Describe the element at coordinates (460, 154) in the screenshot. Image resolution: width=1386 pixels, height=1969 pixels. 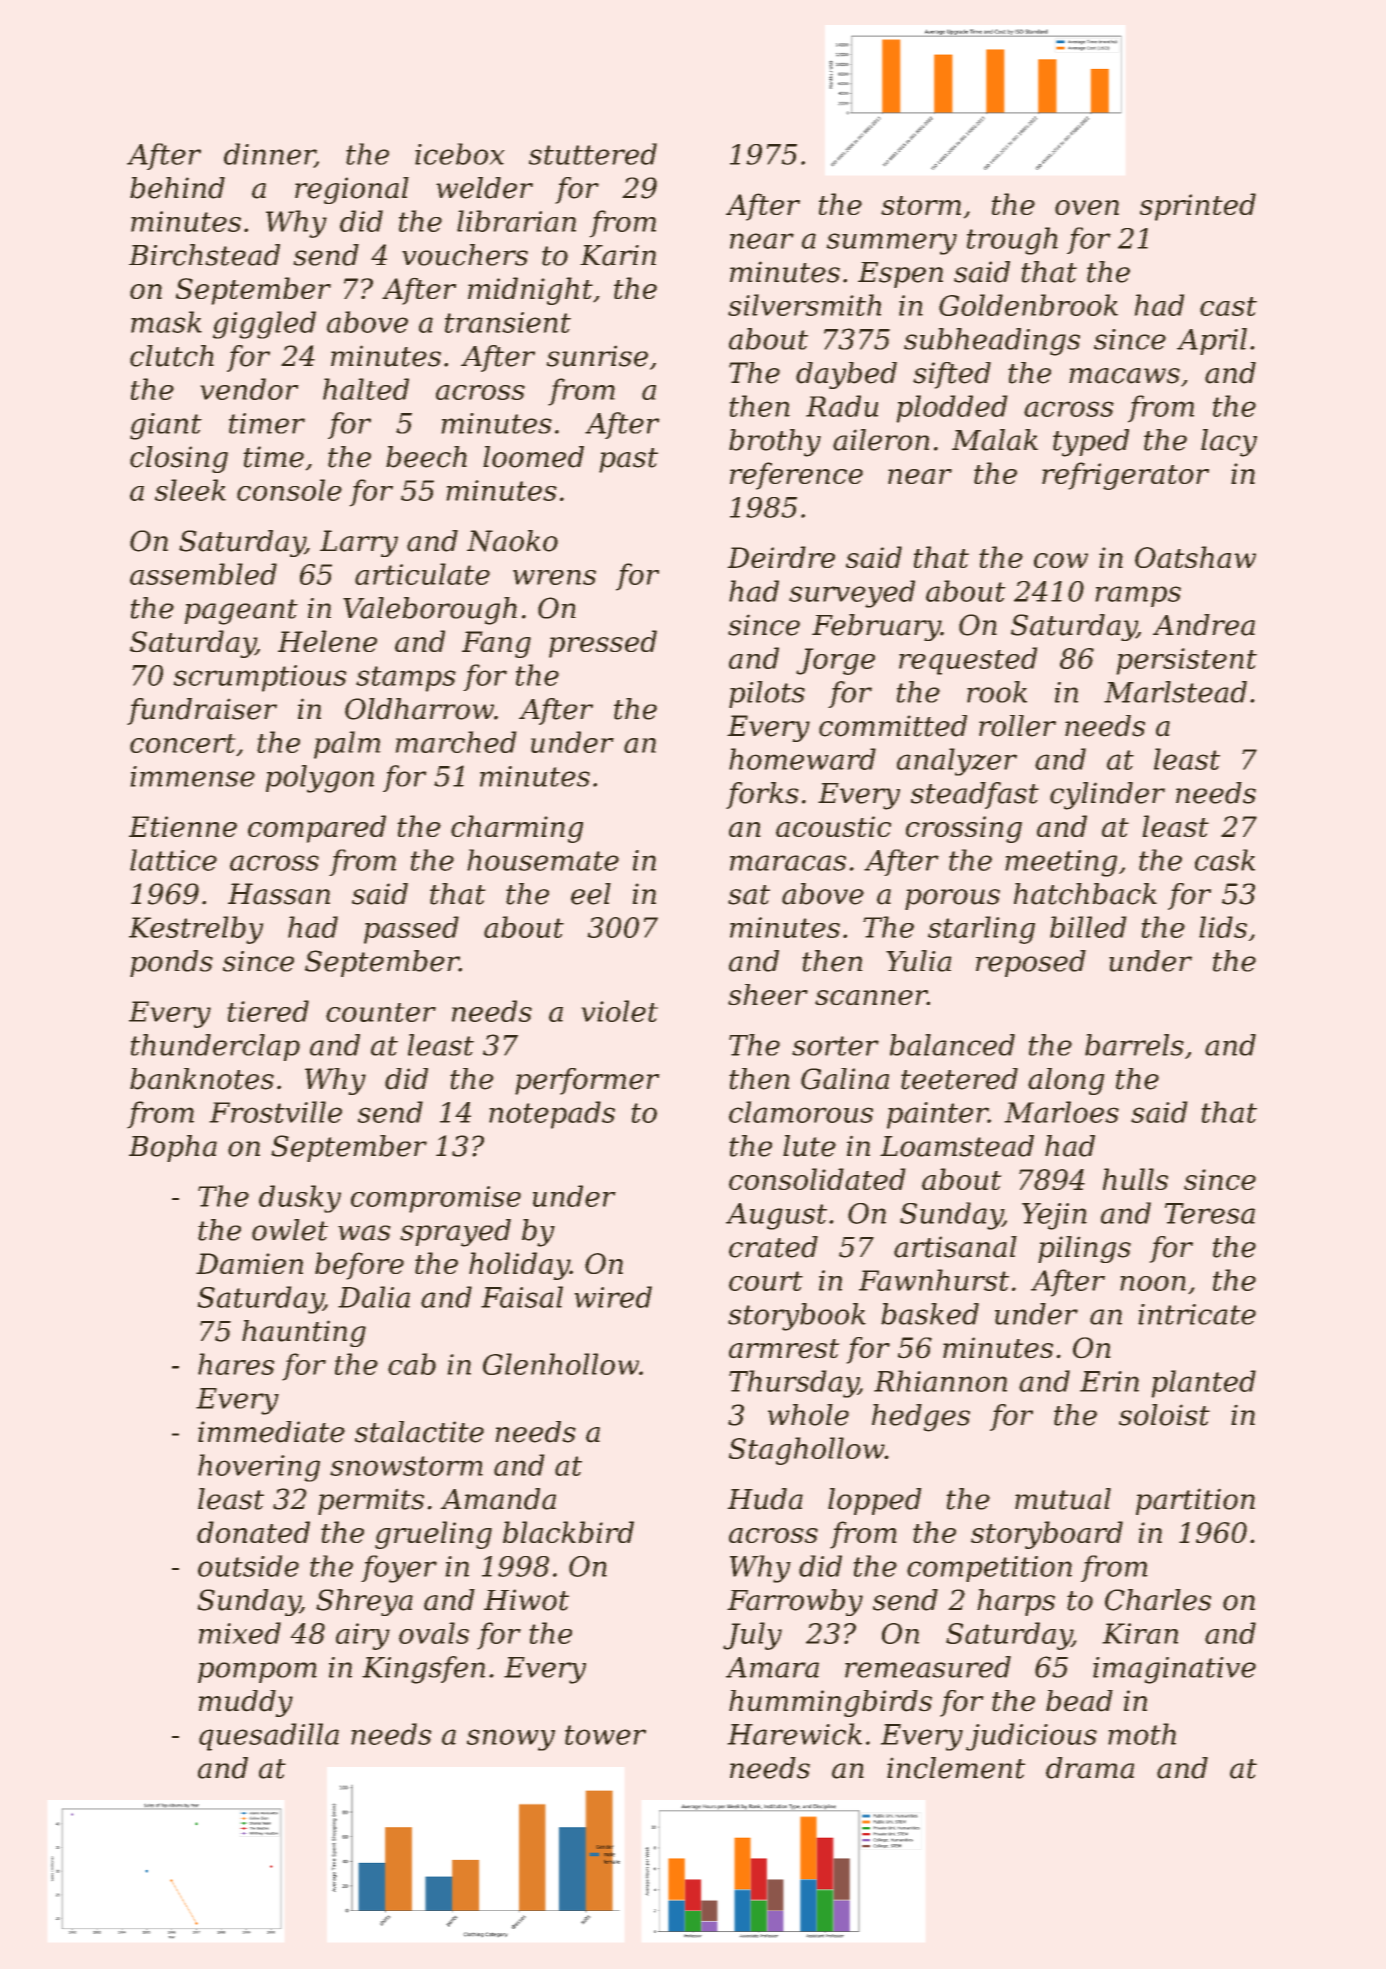
I see `icebox` at that location.
